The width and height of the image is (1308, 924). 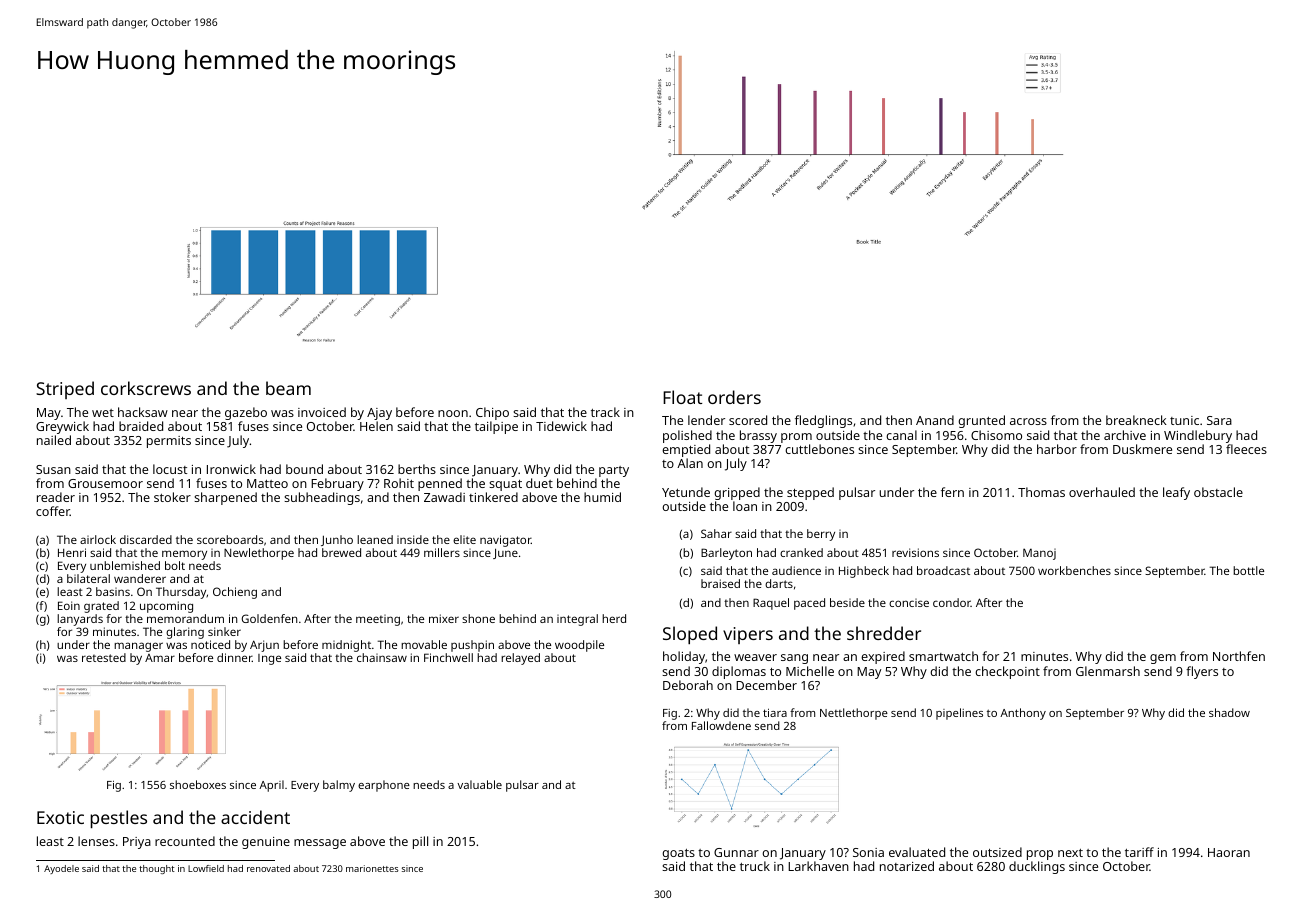 I want to click on truck, so click(x=755, y=866).
